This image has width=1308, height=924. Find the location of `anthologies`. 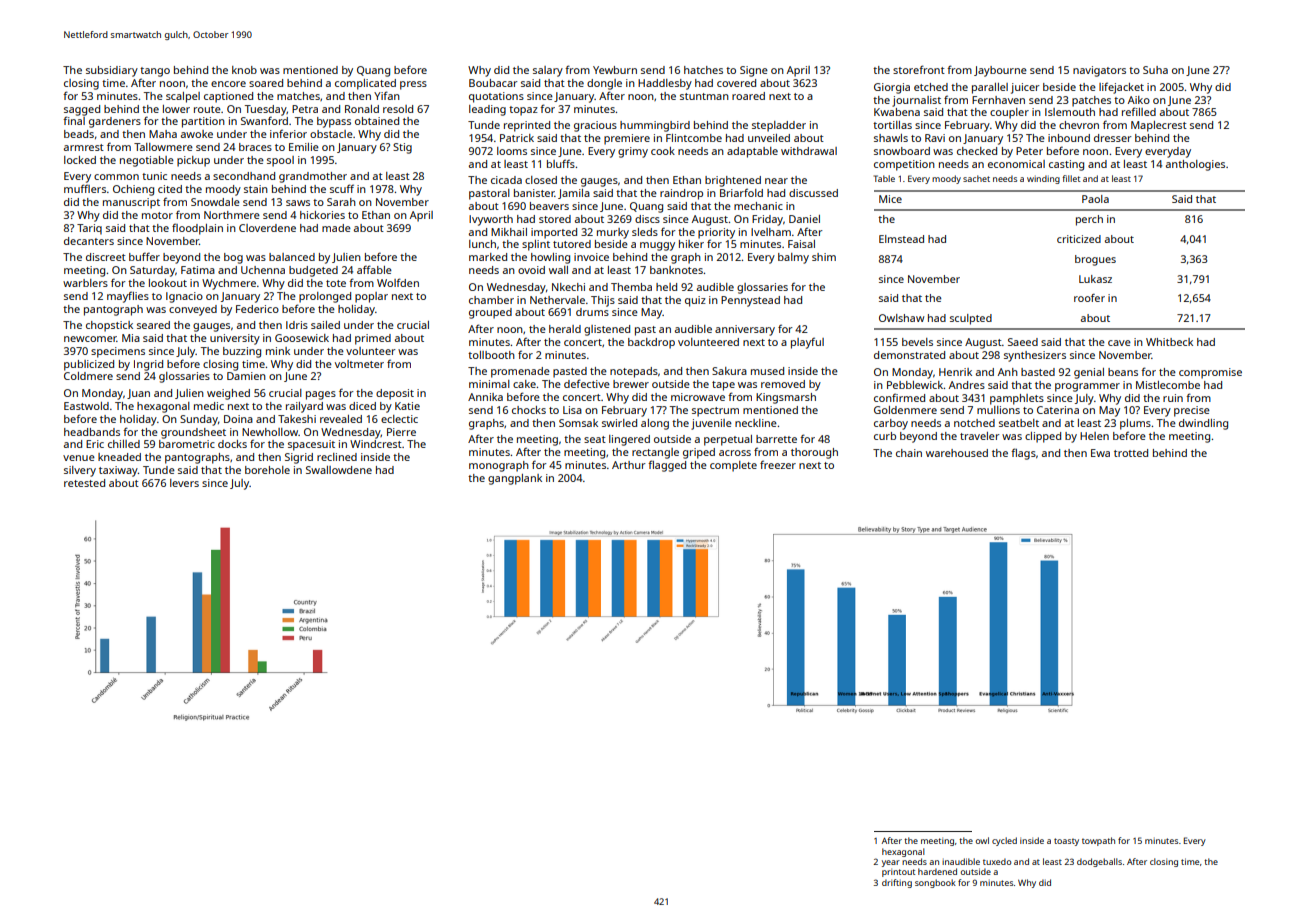

anthologies is located at coordinates (1195, 165).
